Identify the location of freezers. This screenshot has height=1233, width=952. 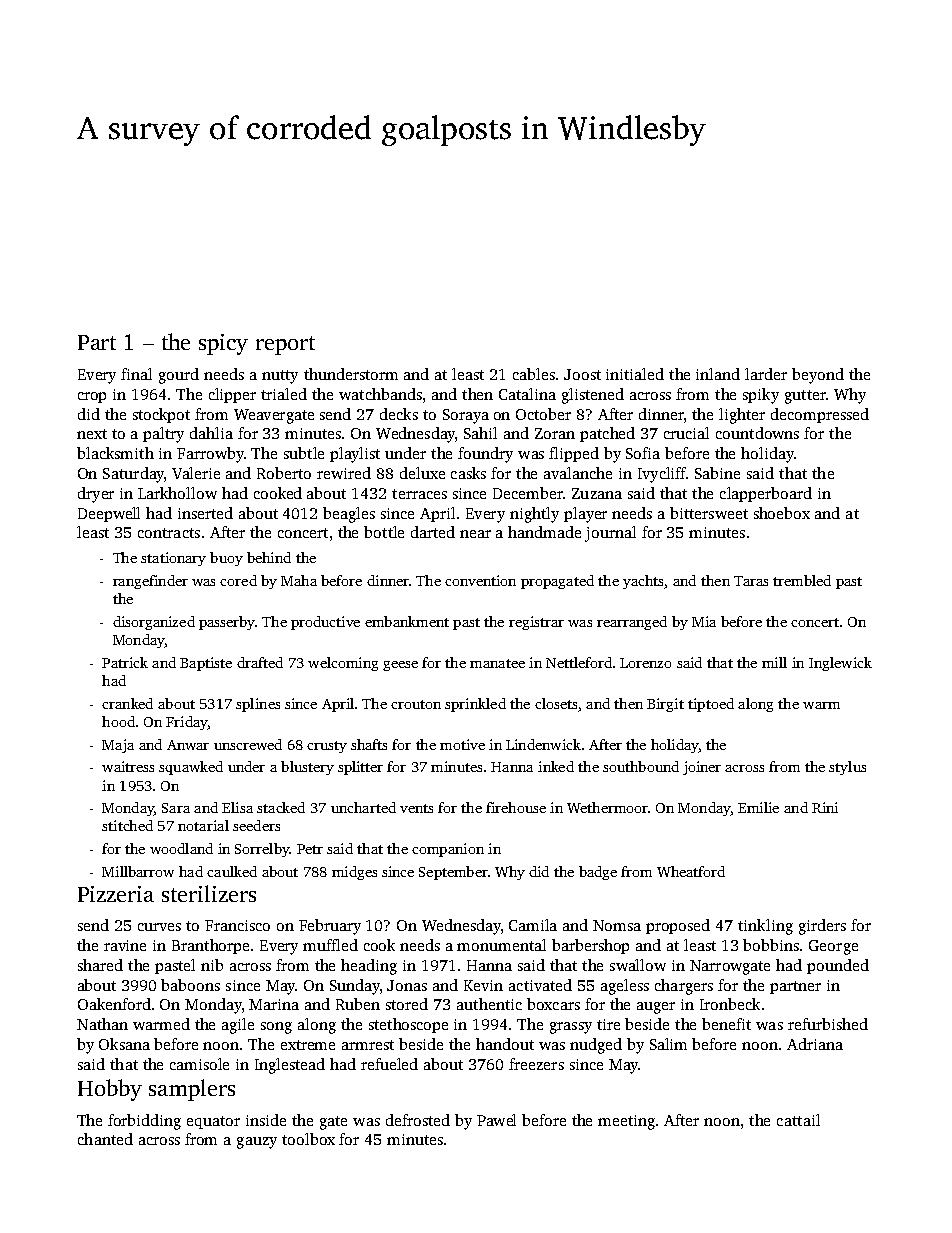
(536, 1064).
